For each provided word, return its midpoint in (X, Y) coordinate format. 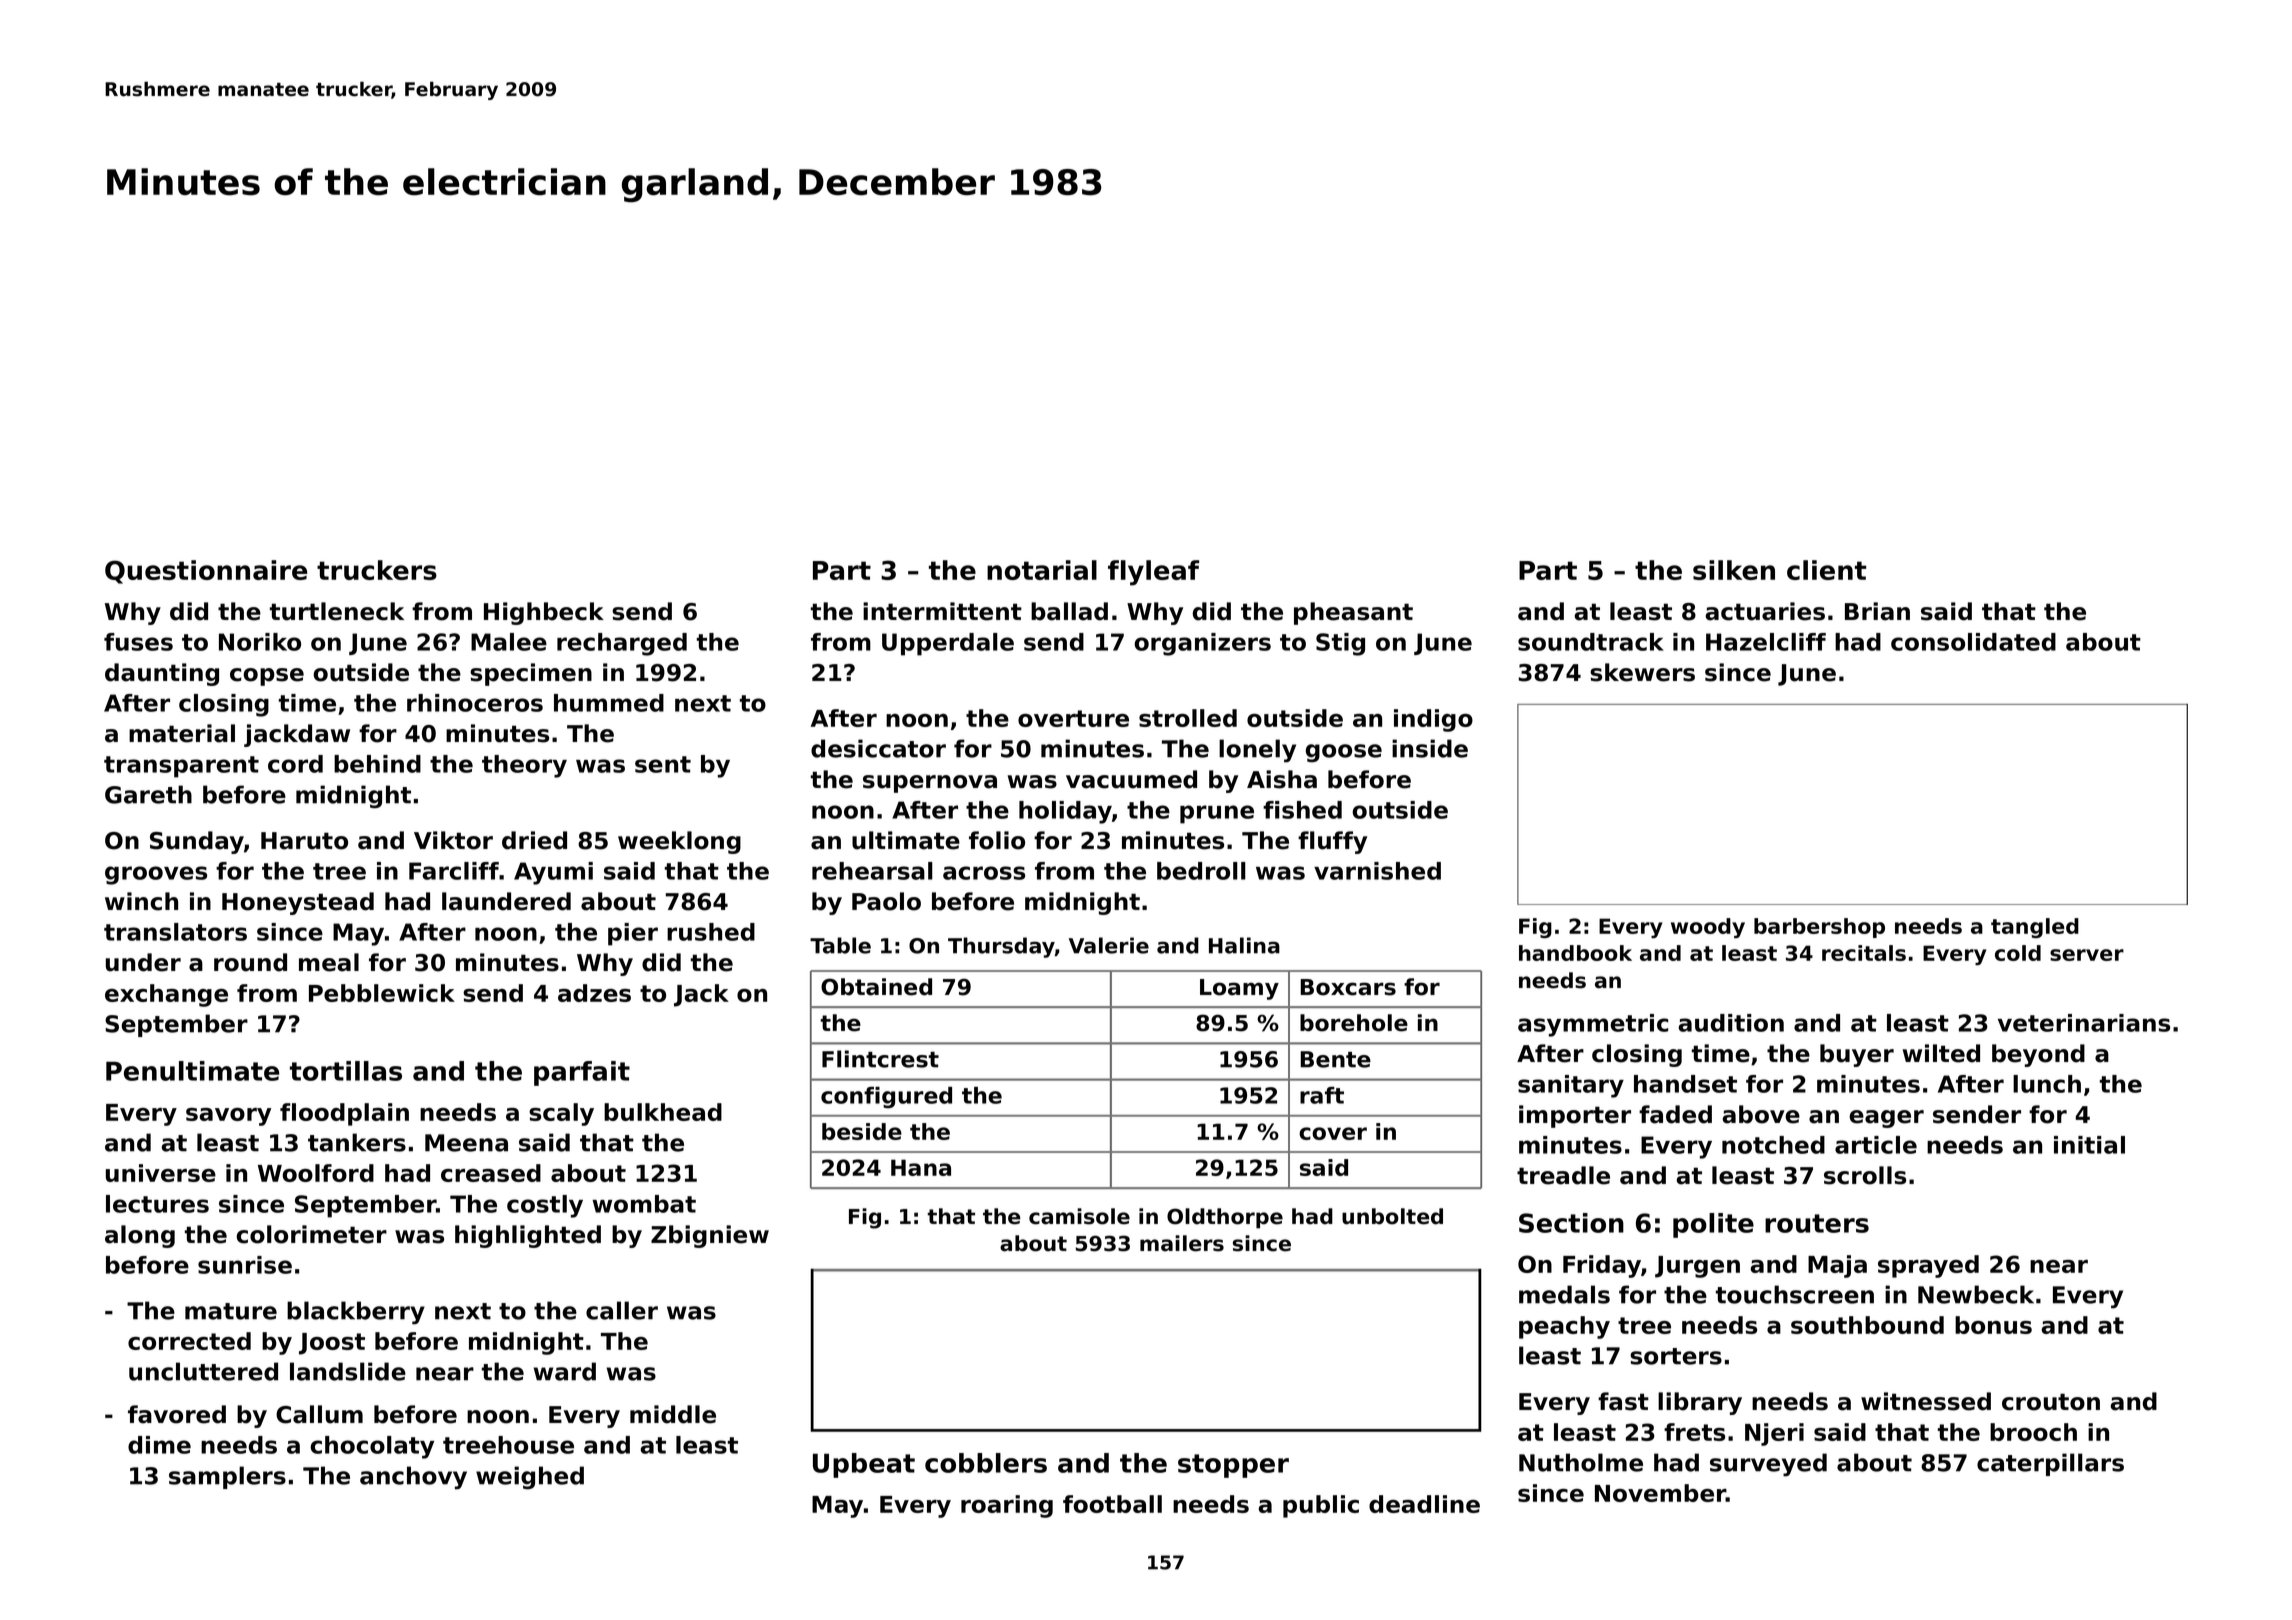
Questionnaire (206, 572)
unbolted (1392, 1216)
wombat (644, 1204)
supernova (930, 784)
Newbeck (1976, 1294)
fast (1623, 1401)
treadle (1563, 1175)
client (1826, 570)
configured (886, 1097)
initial (2089, 1145)
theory (524, 766)
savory (228, 1117)
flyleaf (1153, 573)
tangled (2035, 928)
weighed (530, 1477)
